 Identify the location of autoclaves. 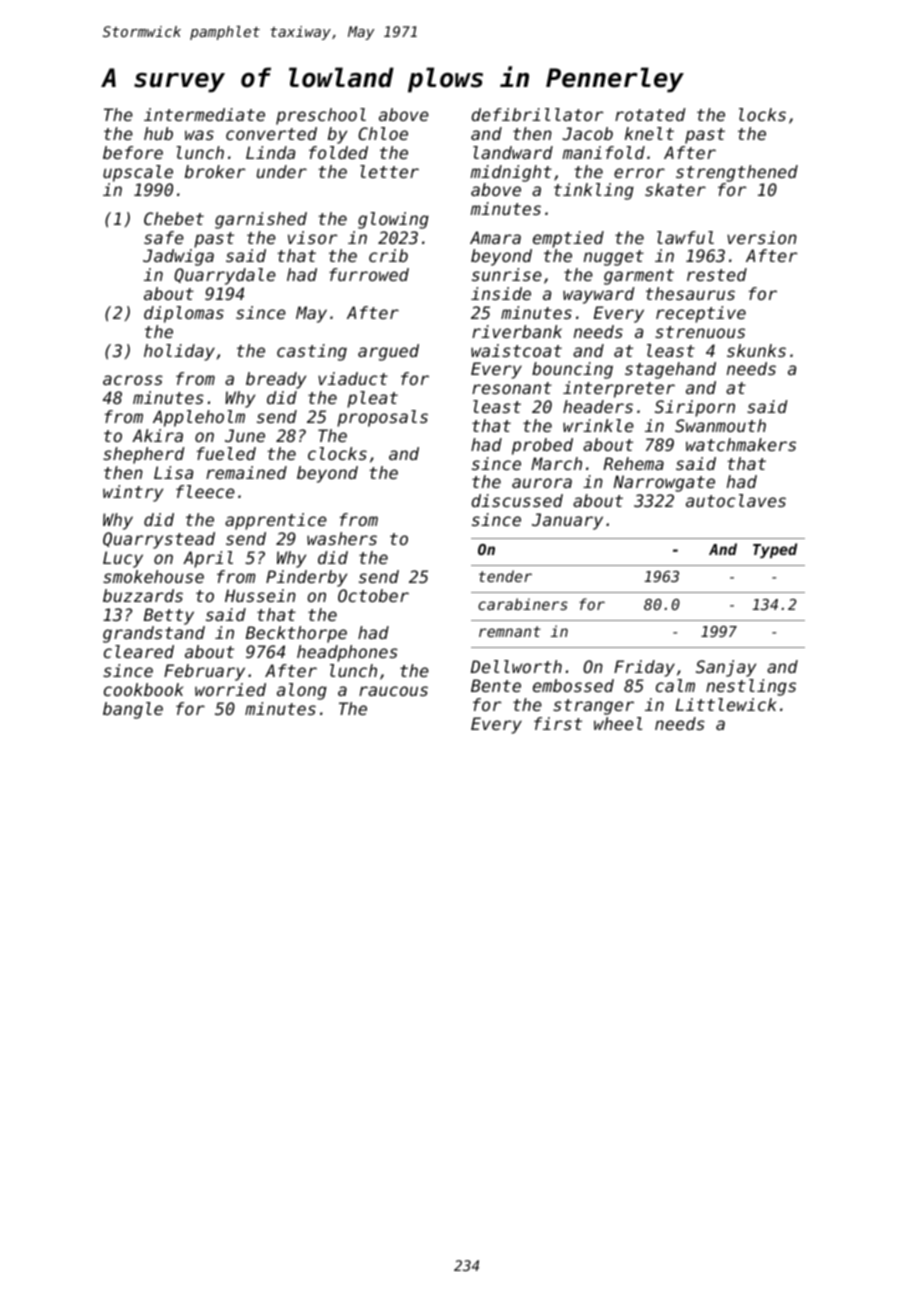
(736, 500).
